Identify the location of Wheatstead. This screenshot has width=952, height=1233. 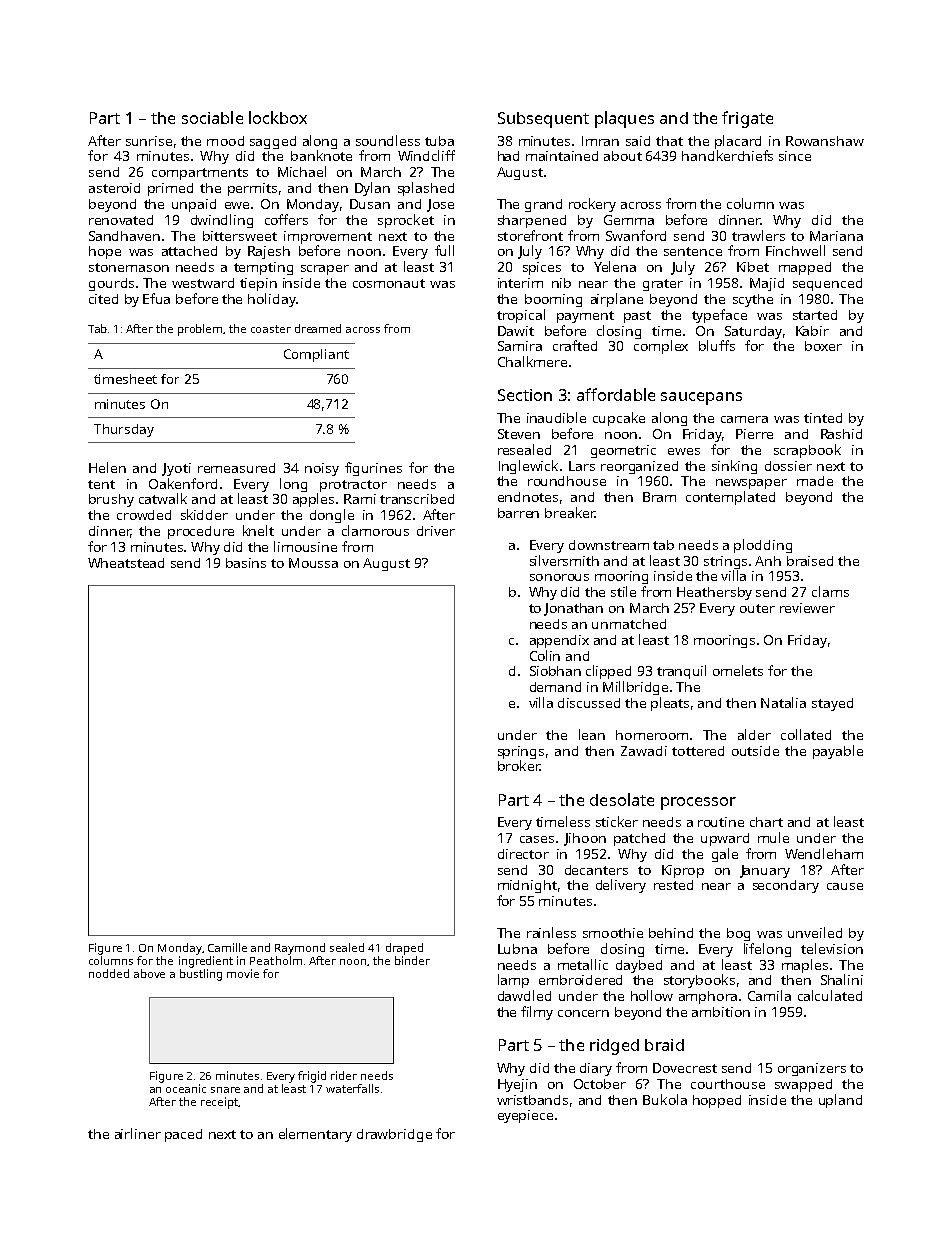
(126, 563).
